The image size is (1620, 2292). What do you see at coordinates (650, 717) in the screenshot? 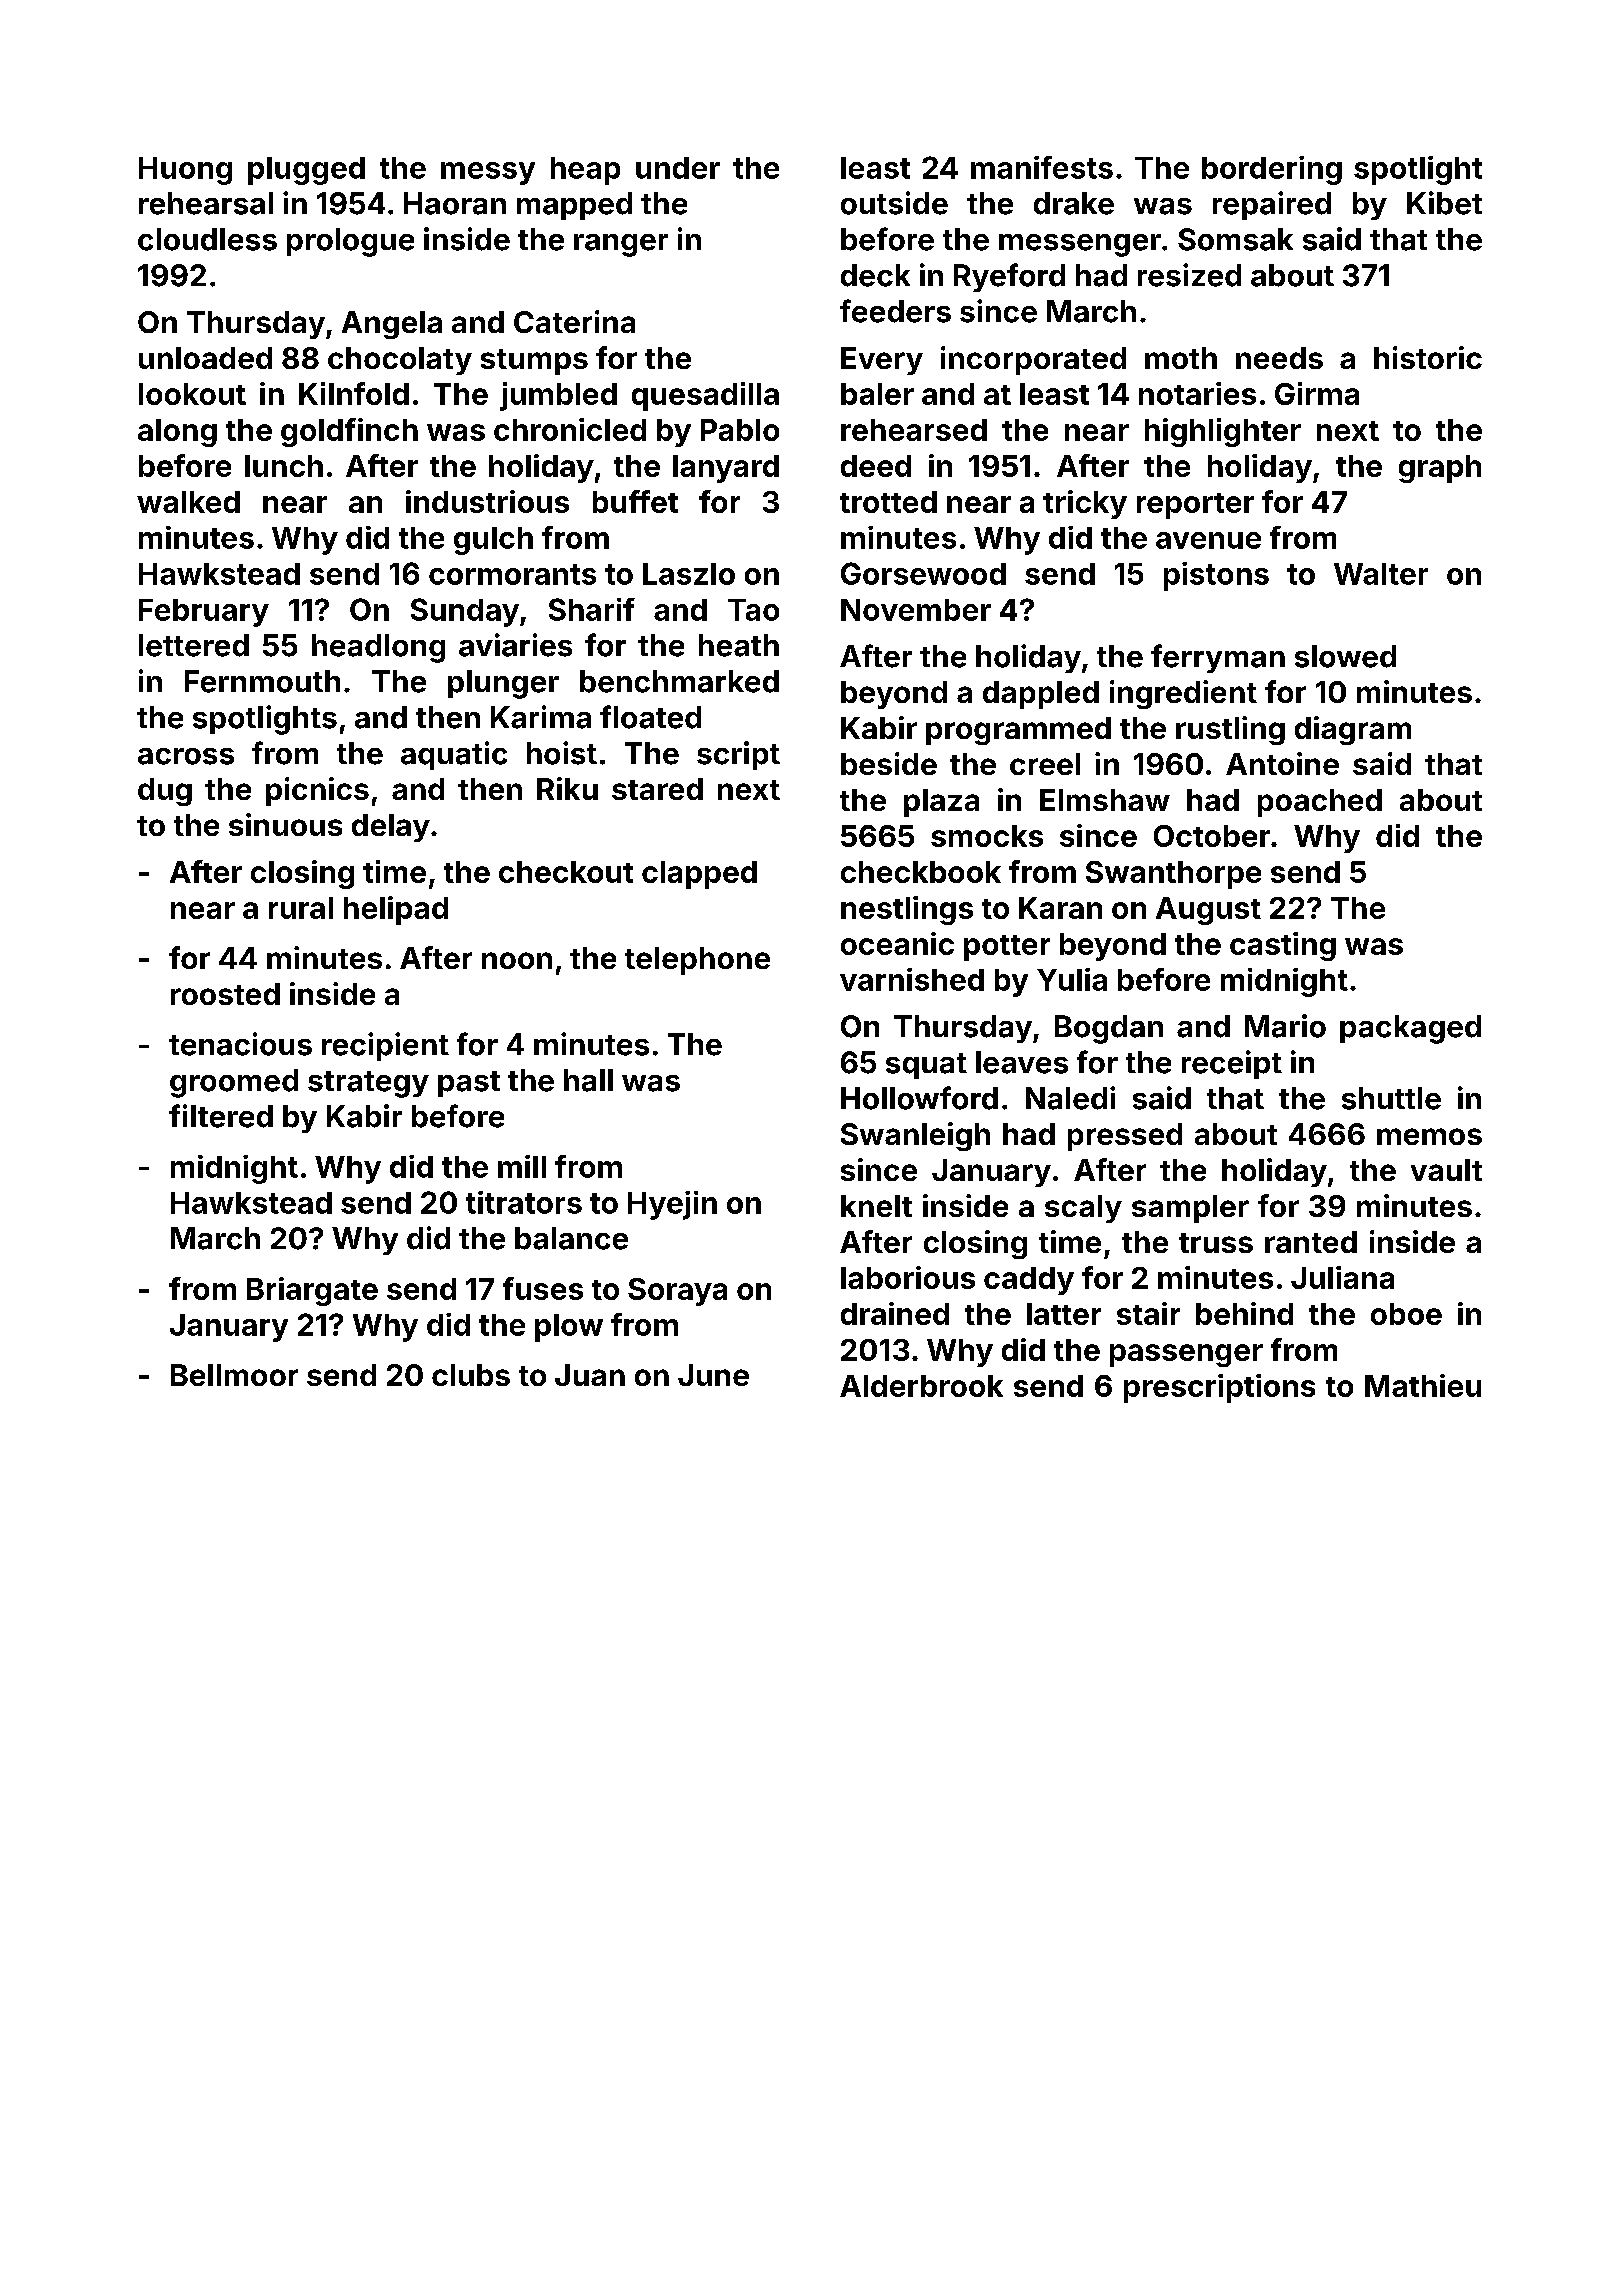
I see `floated` at bounding box center [650, 717].
